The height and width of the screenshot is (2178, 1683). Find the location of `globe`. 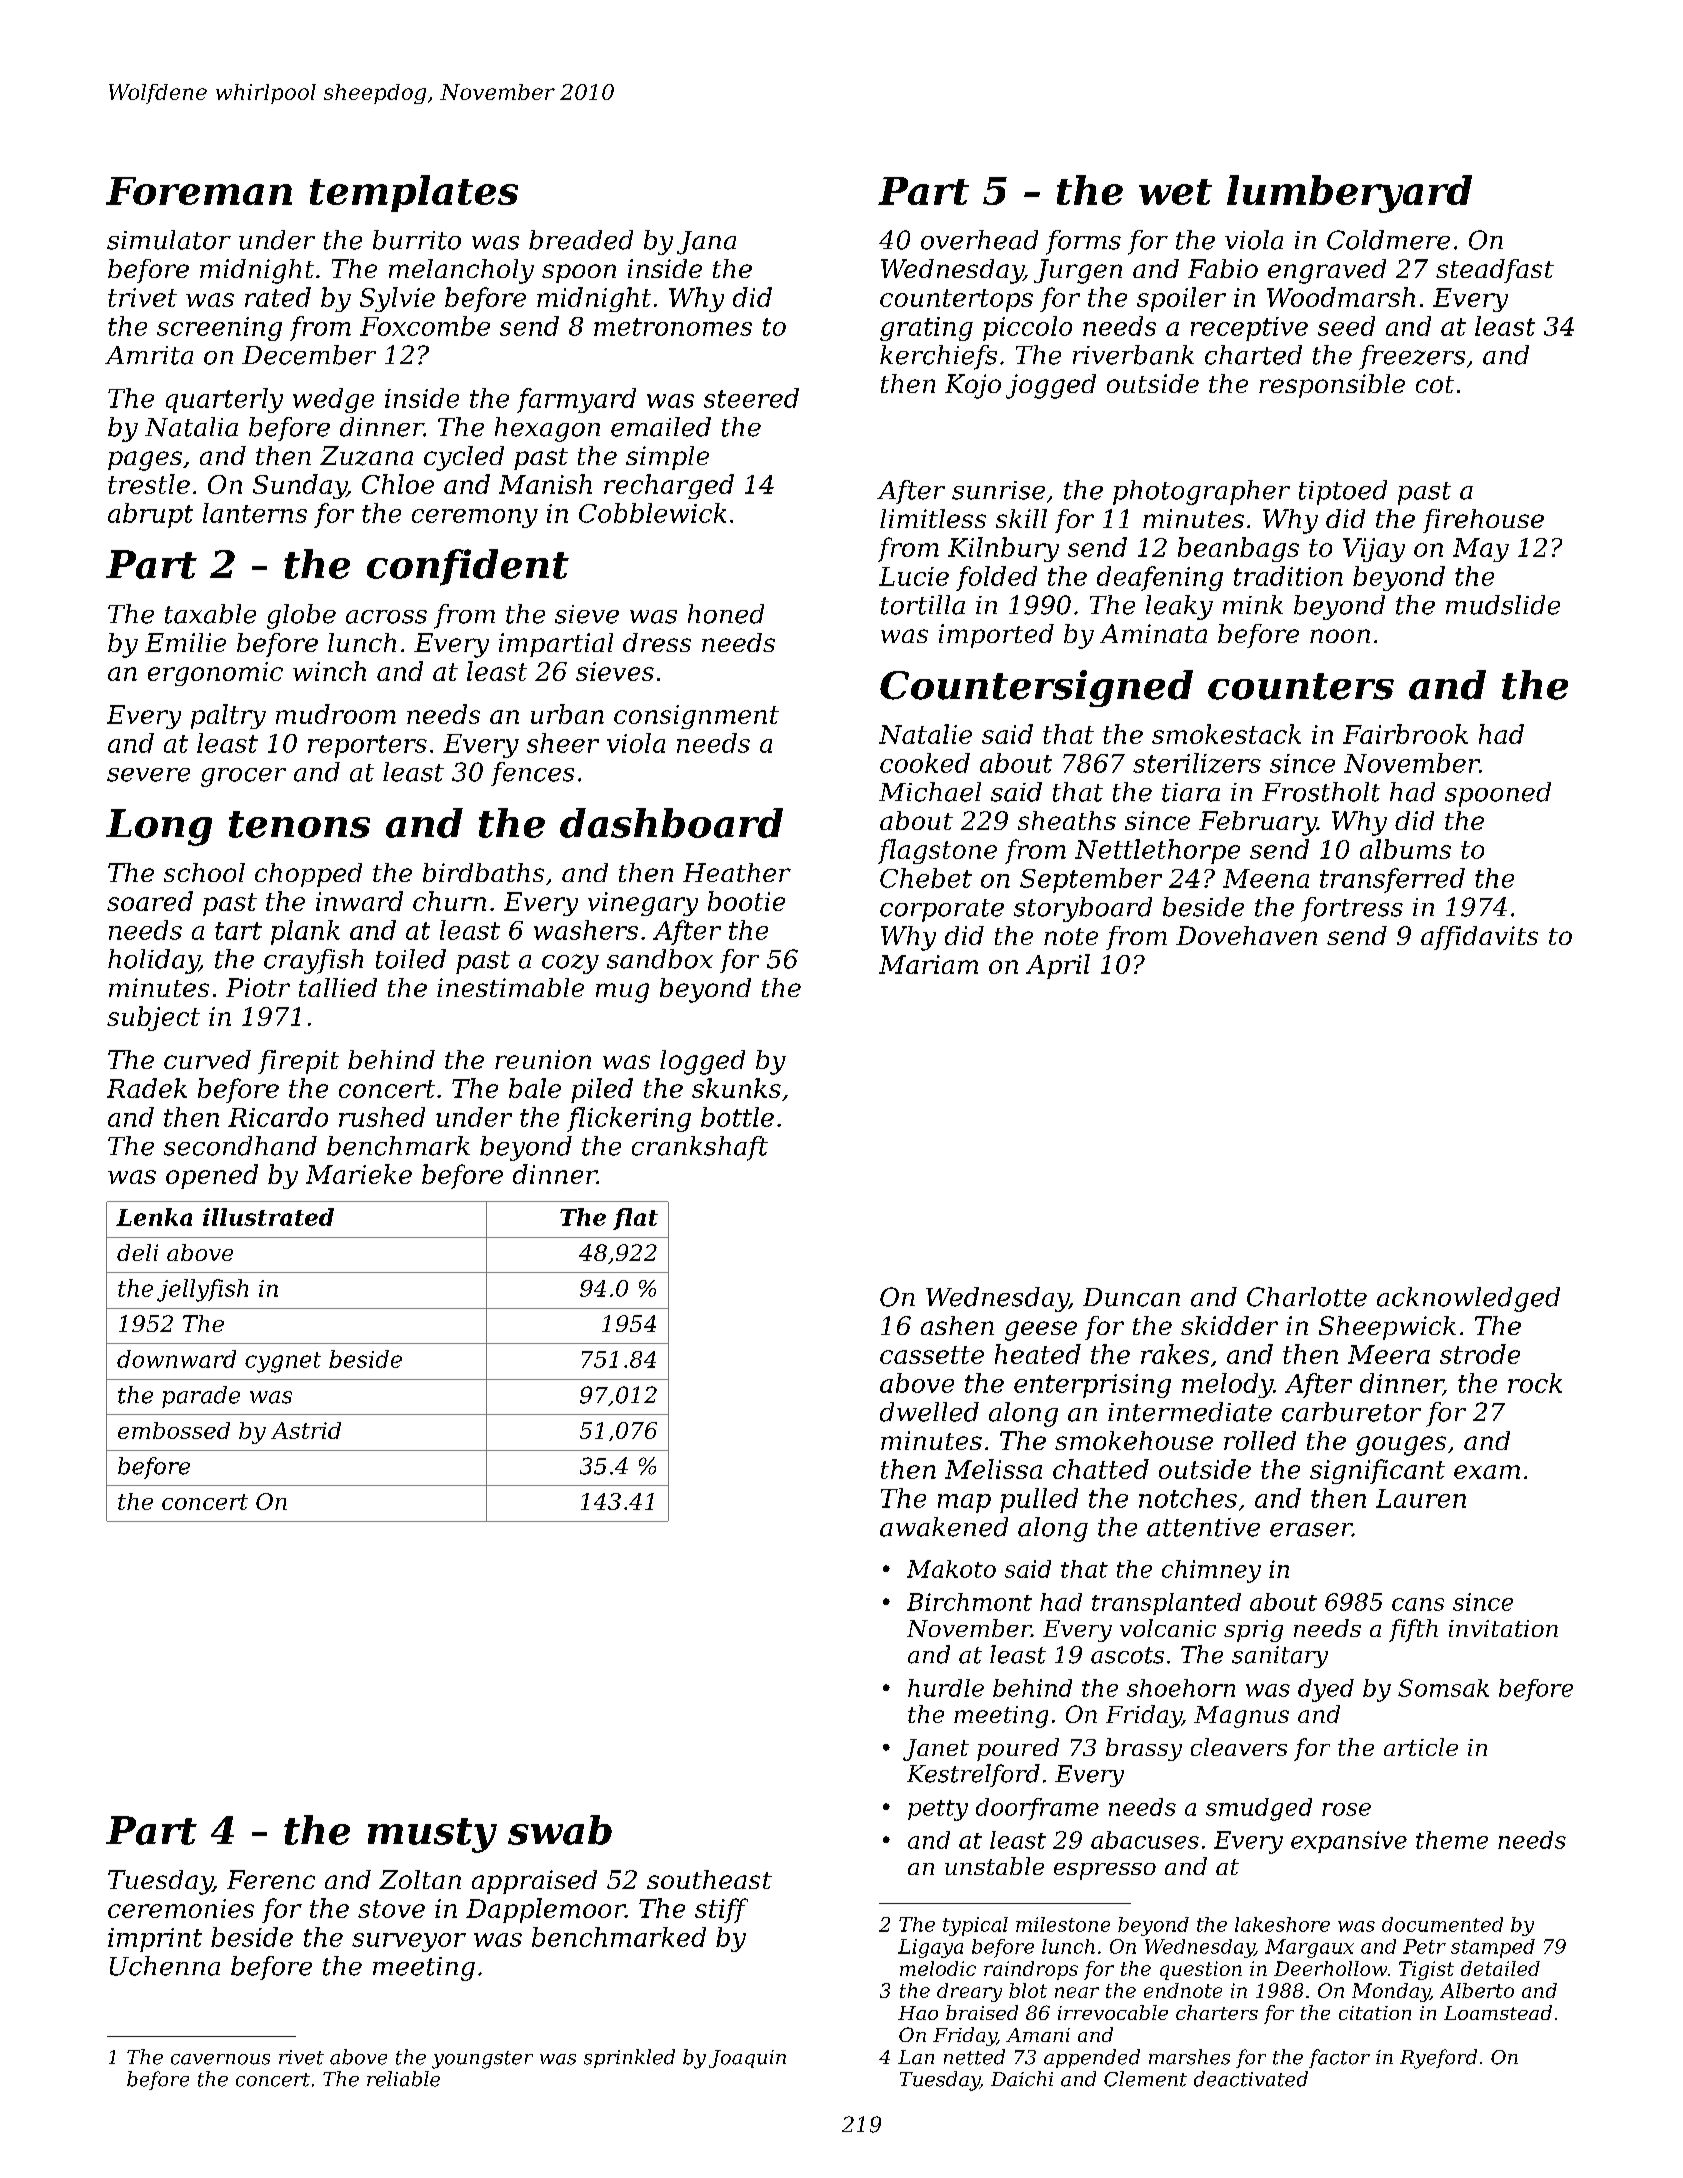

globe is located at coordinates (301, 616).
